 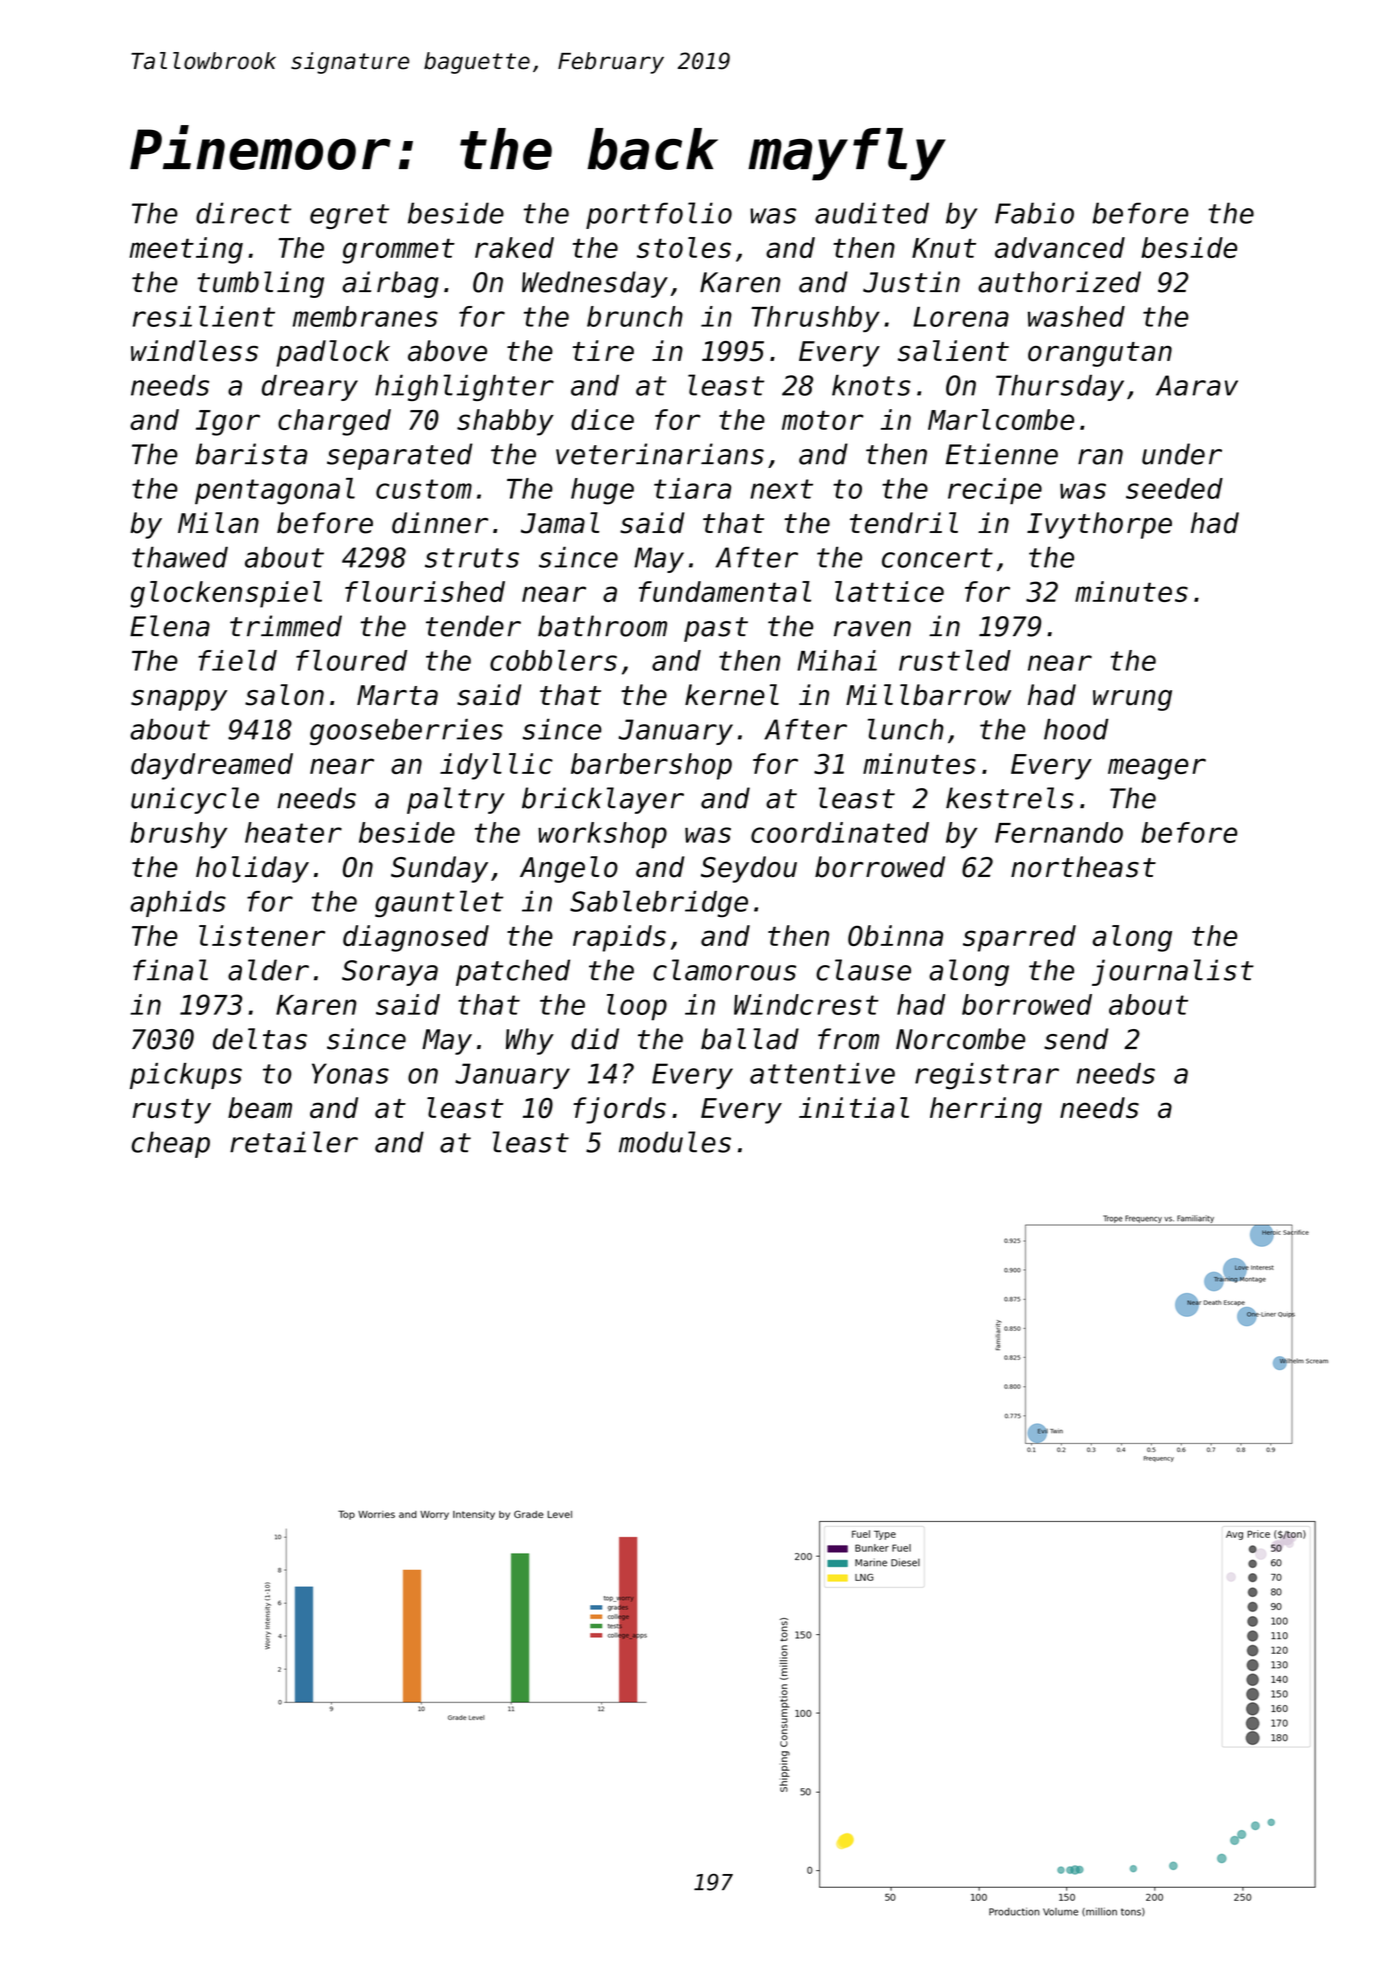 What do you see at coordinates (895, 935) in the document?
I see `Obinna` at bounding box center [895, 935].
